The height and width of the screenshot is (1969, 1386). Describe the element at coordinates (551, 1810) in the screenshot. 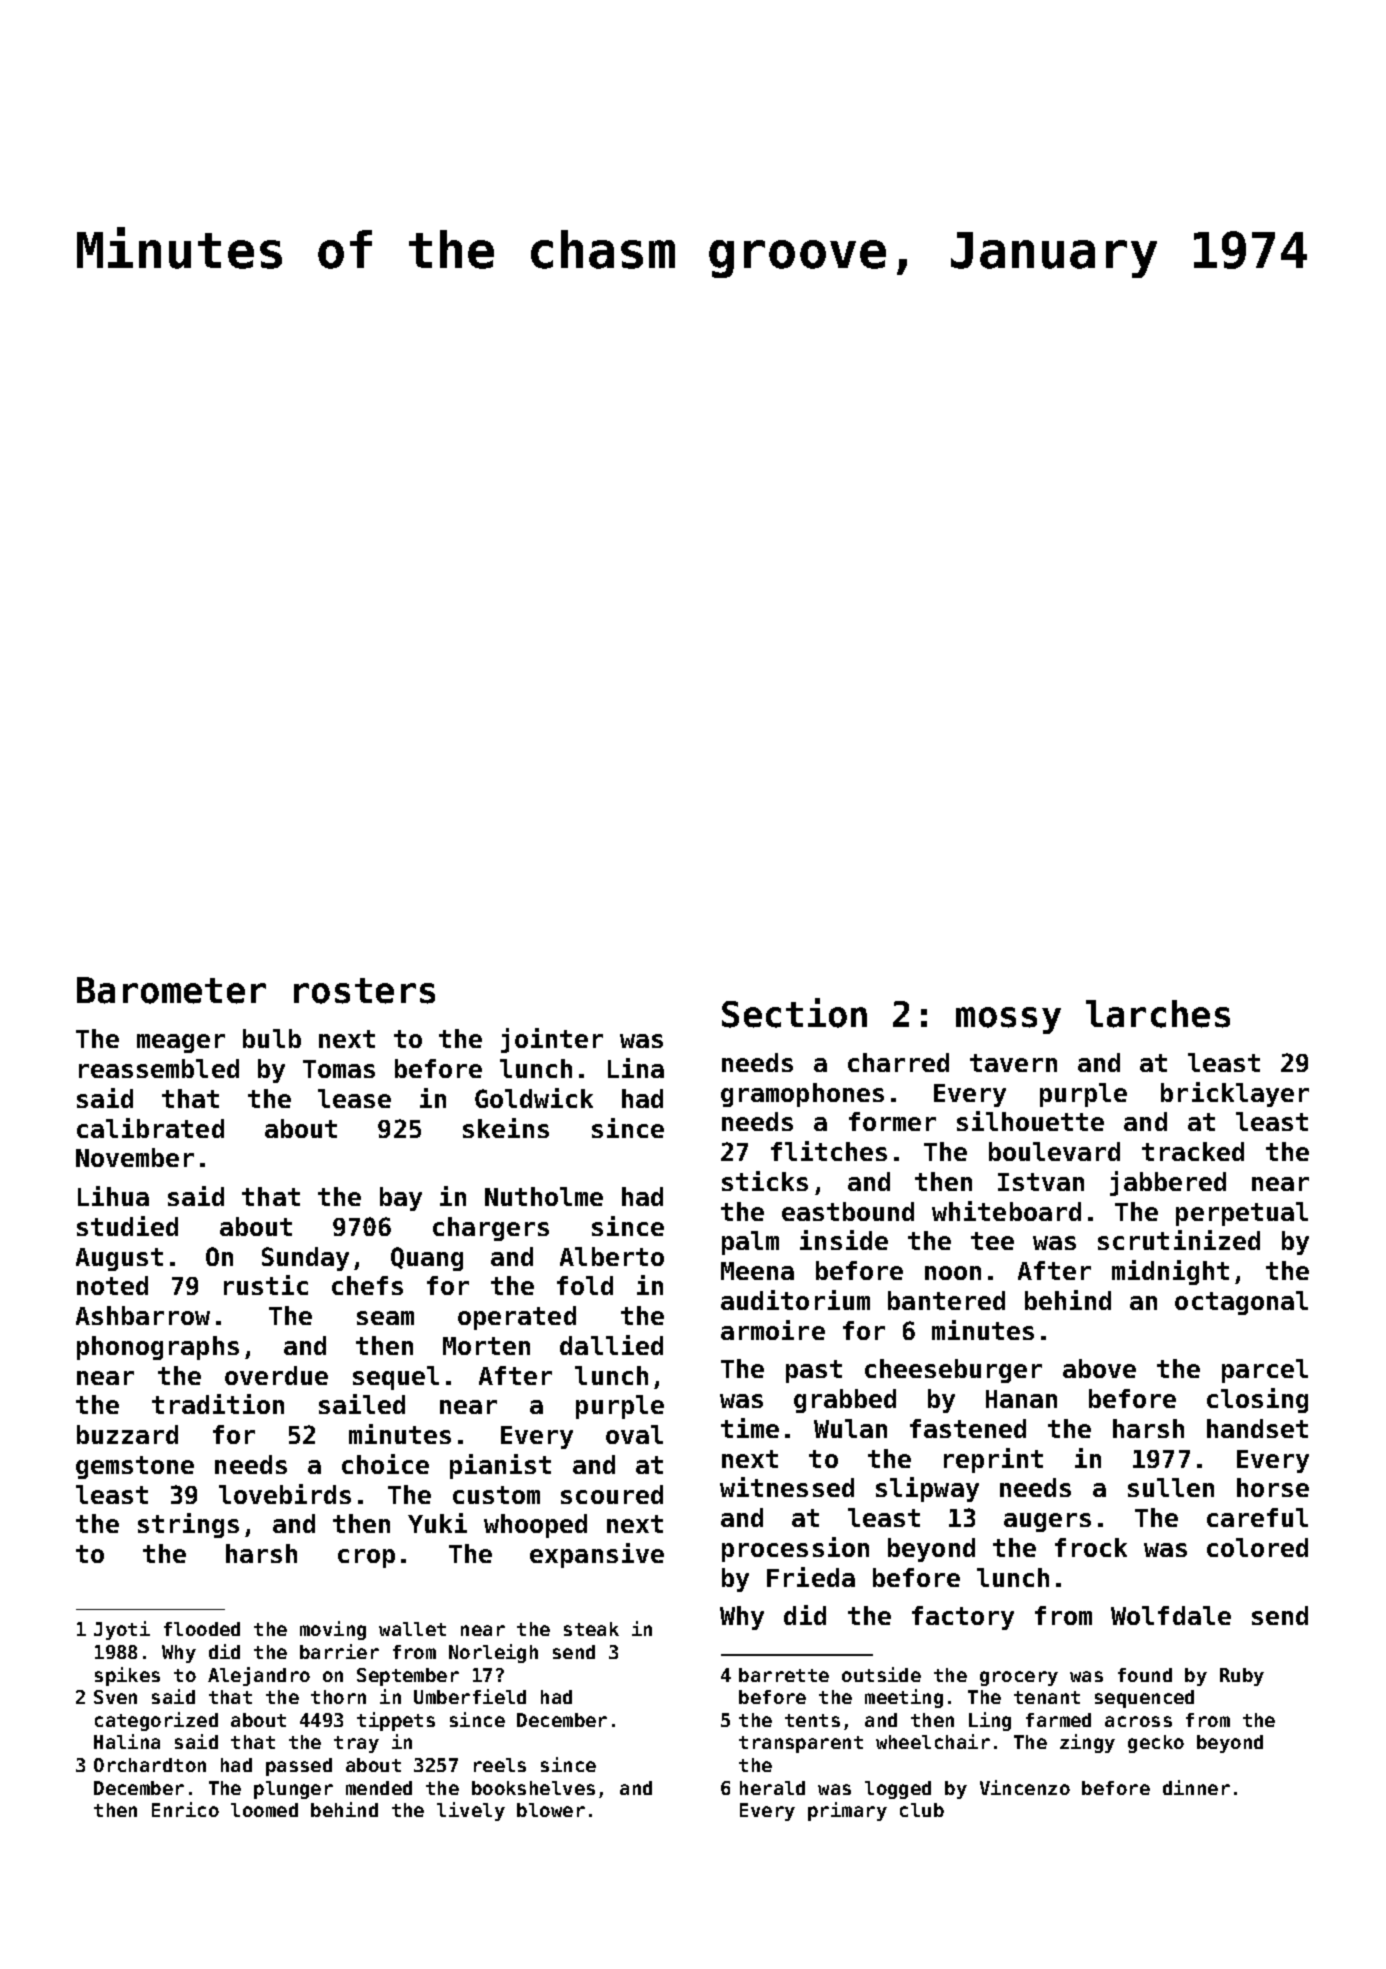

I see `blower` at that location.
